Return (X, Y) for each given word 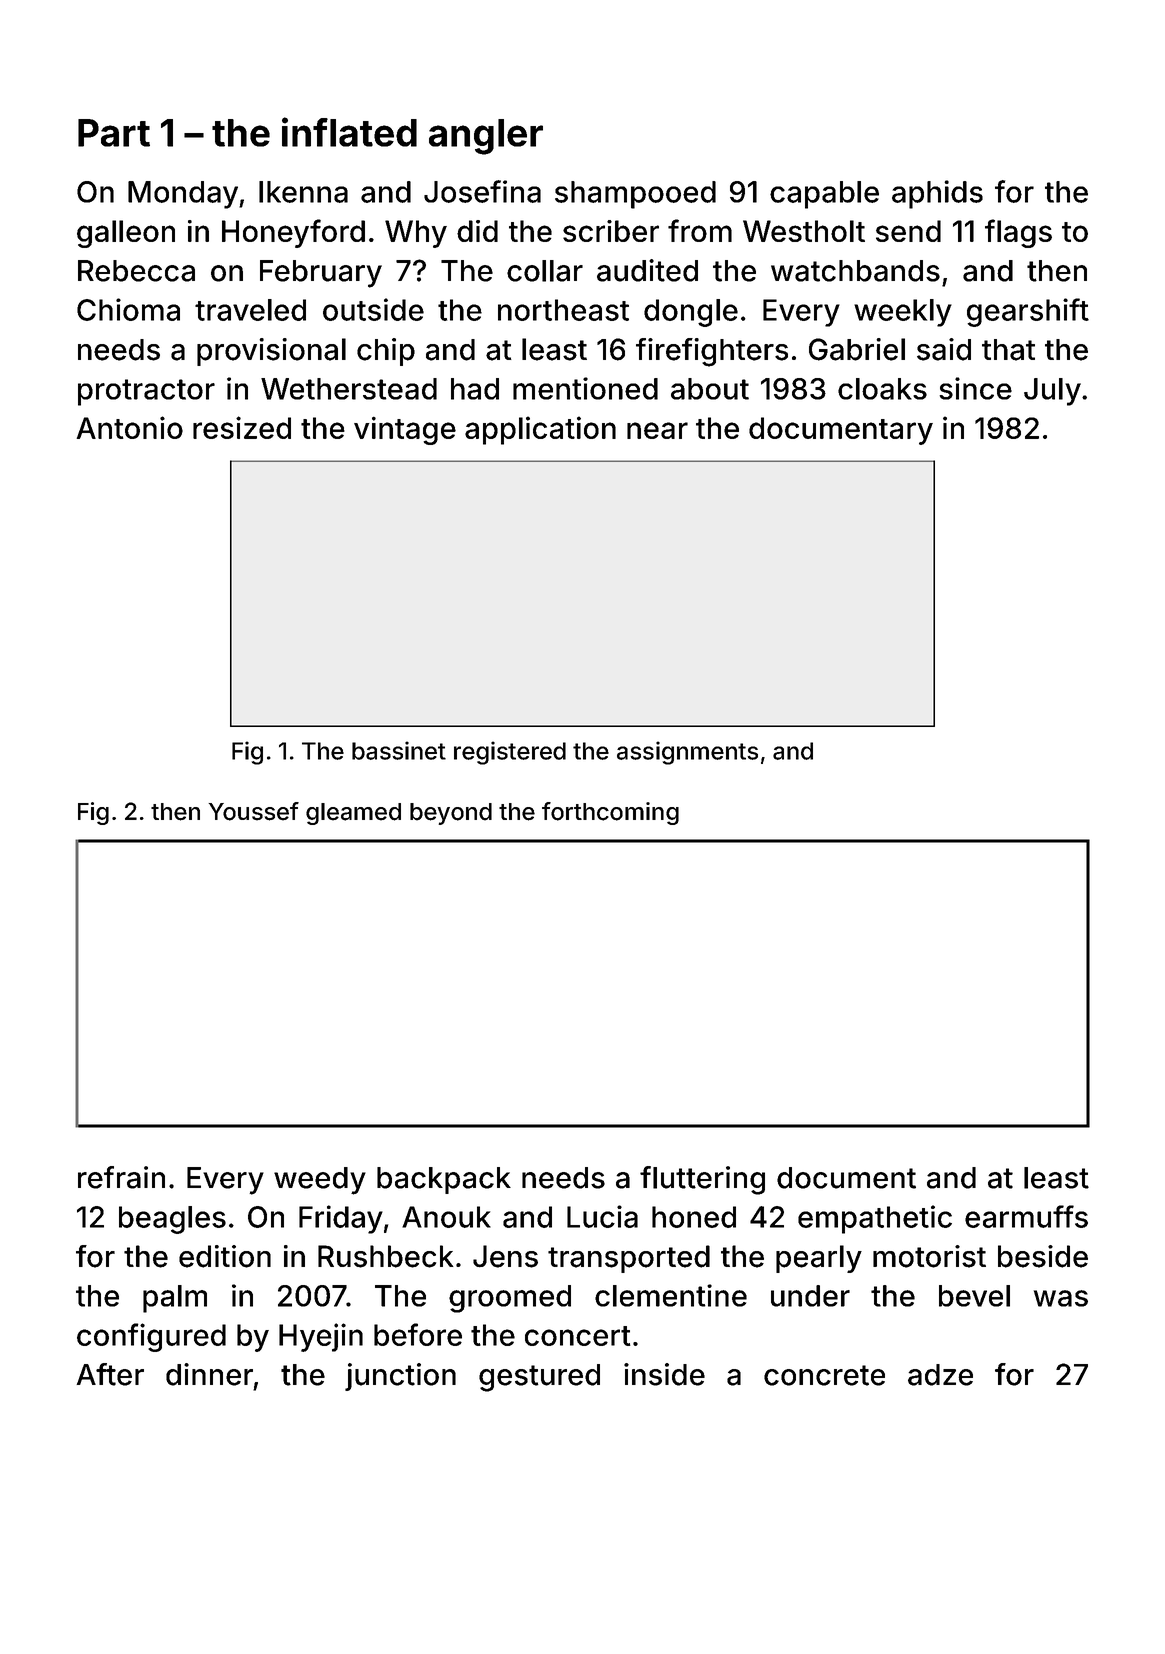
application (540, 430)
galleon (126, 234)
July (1052, 392)
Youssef (254, 811)
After (110, 1374)
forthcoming (610, 813)
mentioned (585, 388)
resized (242, 427)
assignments (687, 753)
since (975, 388)
